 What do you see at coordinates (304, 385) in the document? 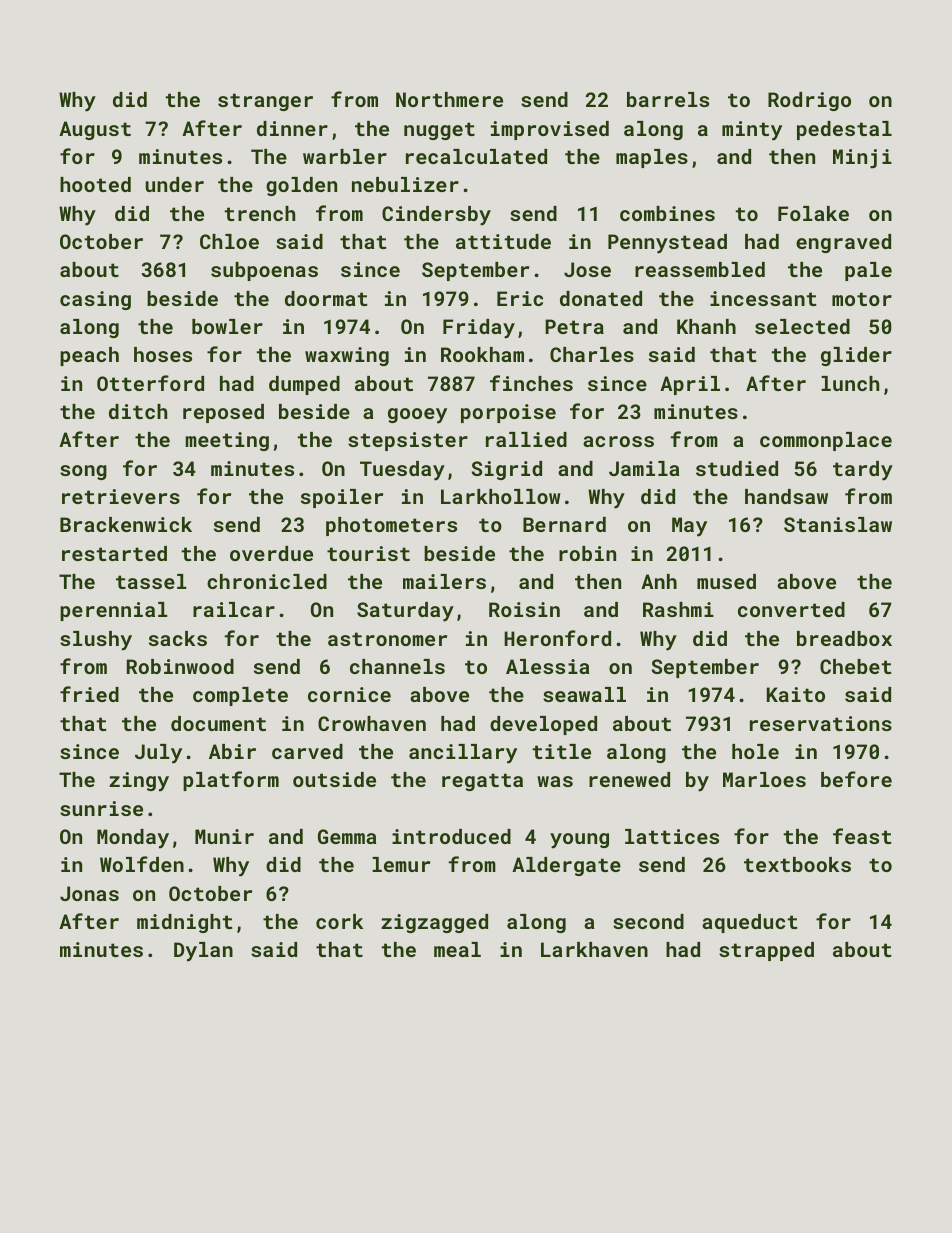
I see `dumped` at bounding box center [304, 385].
